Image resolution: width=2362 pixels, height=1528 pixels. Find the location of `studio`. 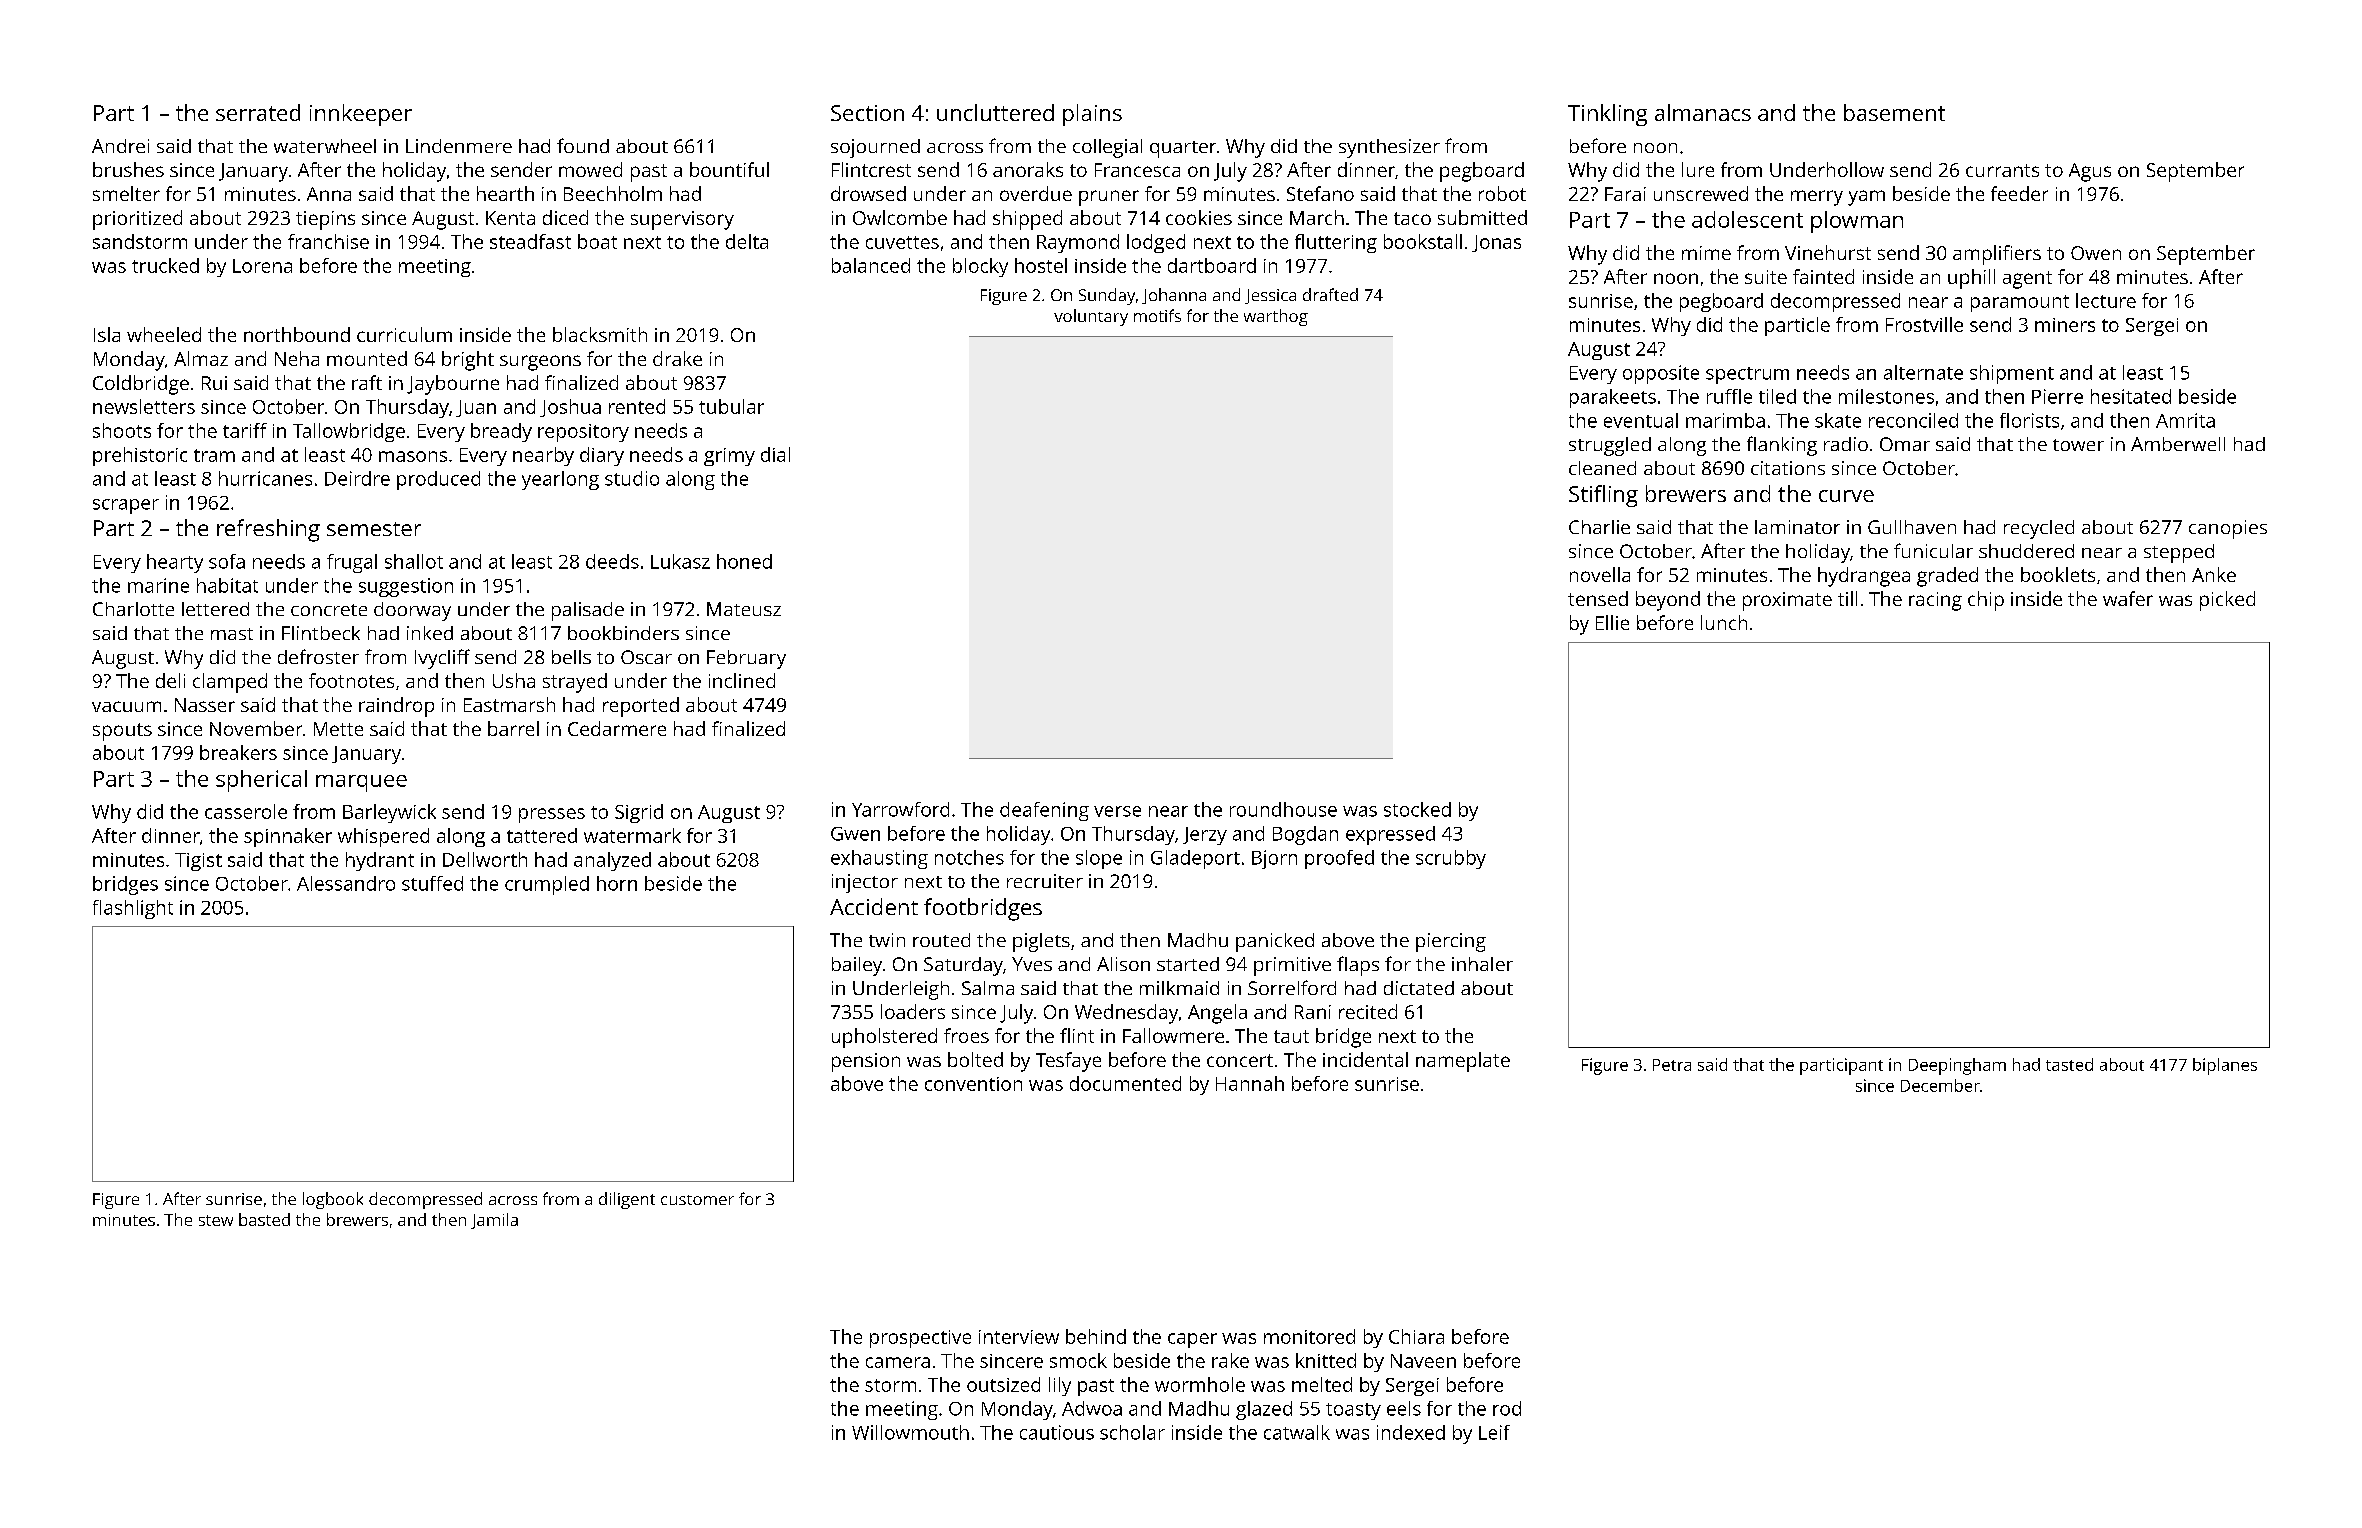

studio is located at coordinates (632, 478).
